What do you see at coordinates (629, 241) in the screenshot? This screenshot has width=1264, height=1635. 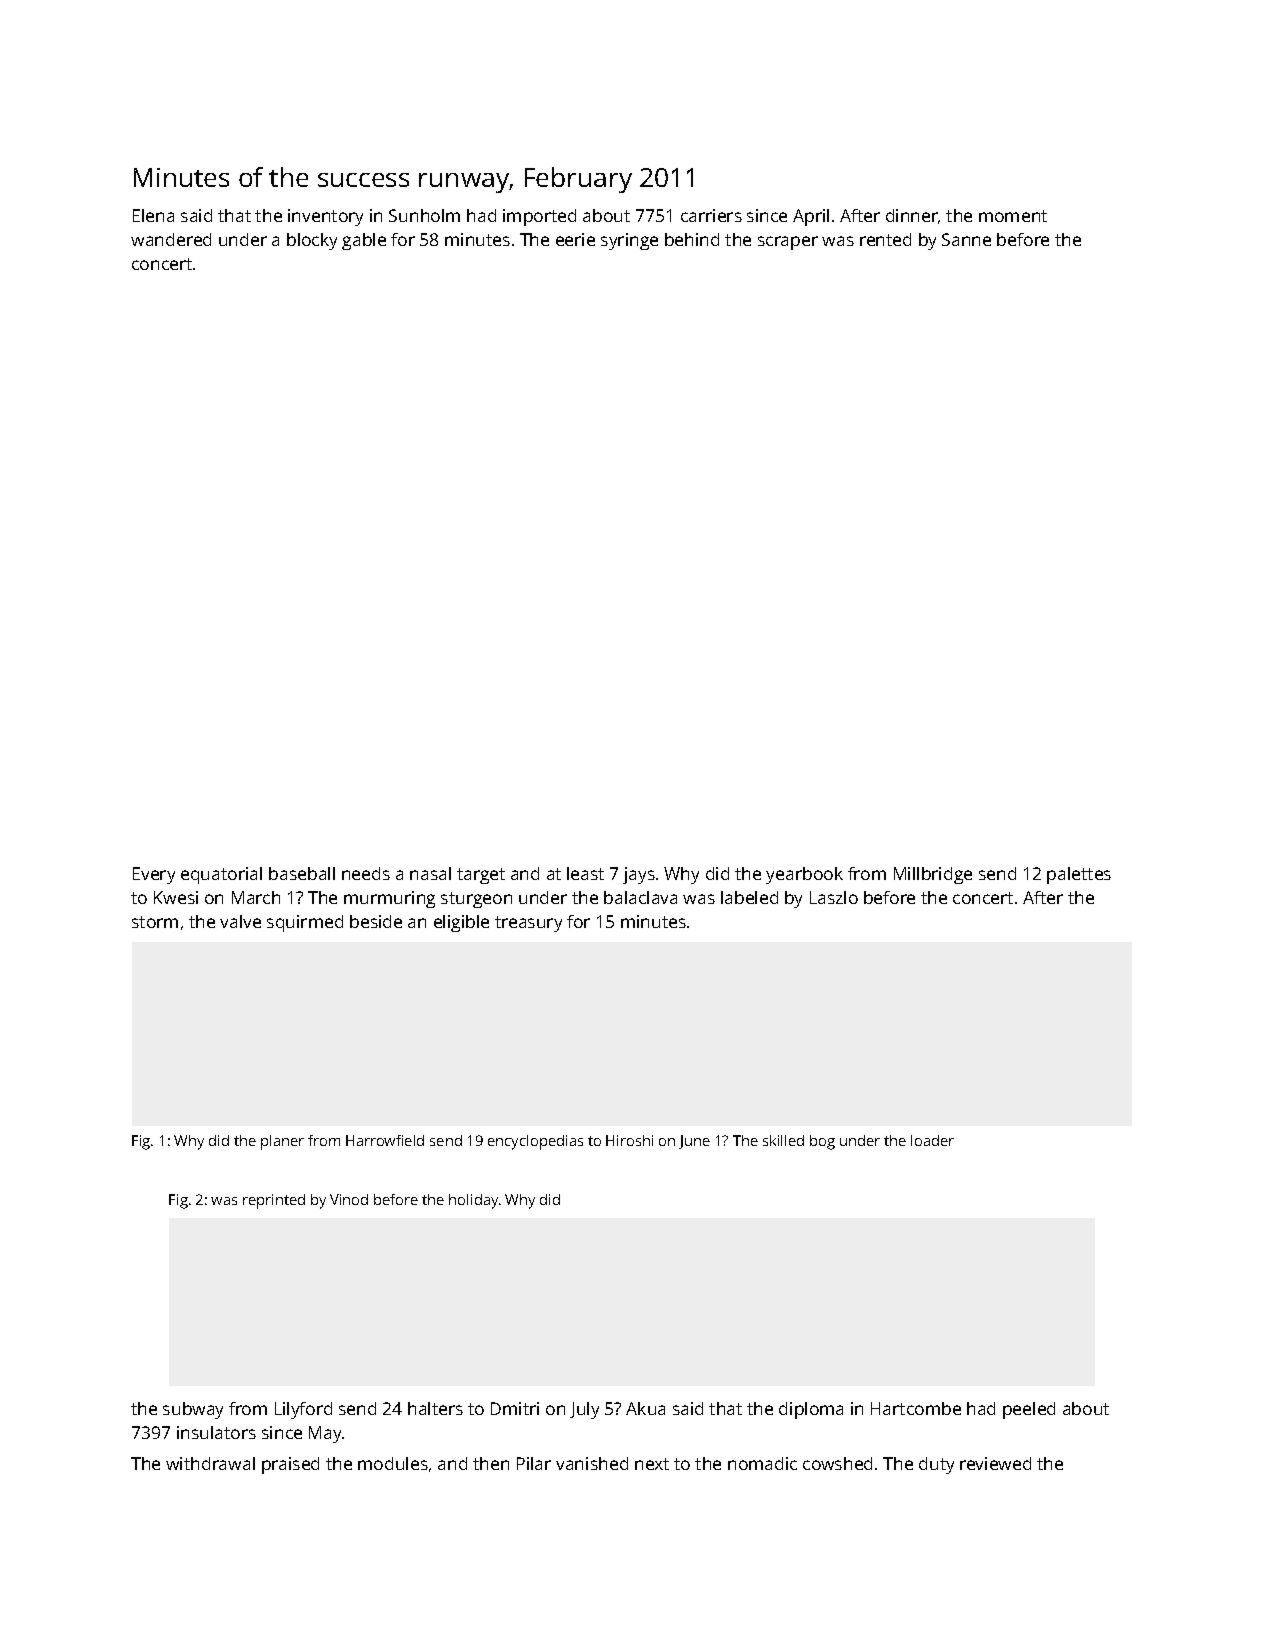 I see `syringe` at bounding box center [629, 241].
